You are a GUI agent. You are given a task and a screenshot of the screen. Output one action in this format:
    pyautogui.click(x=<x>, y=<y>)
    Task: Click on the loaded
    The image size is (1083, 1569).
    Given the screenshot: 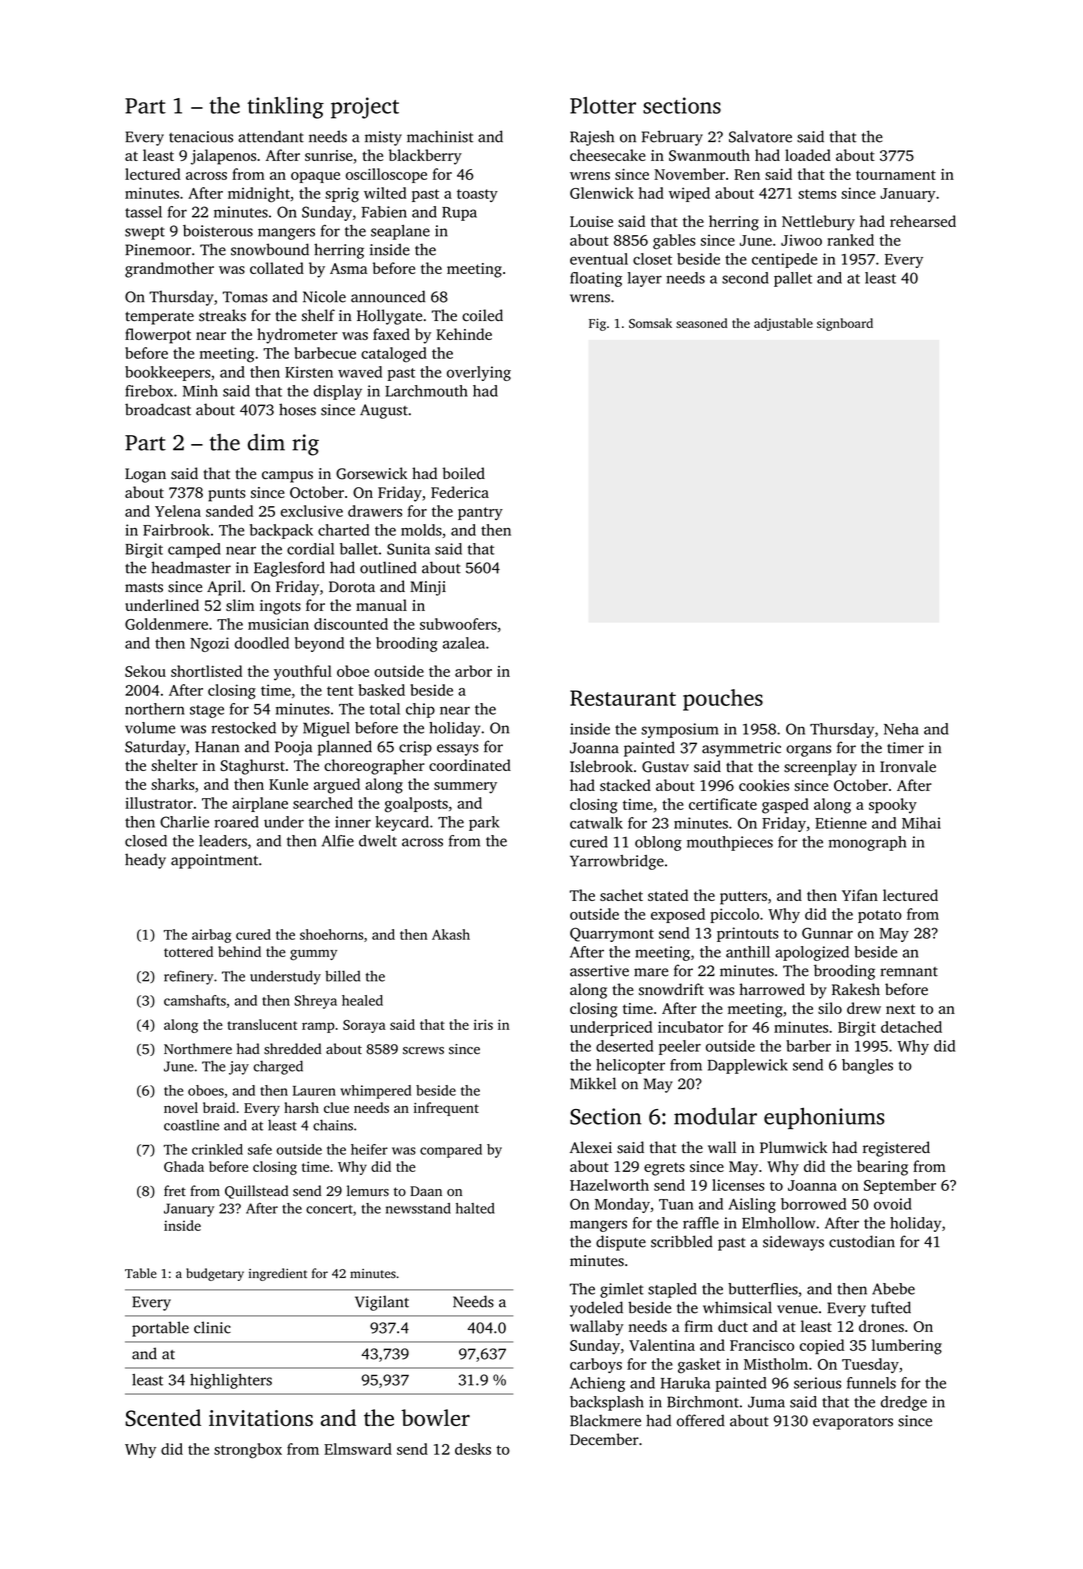 What is the action you would take?
    pyautogui.click(x=808, y=155)
